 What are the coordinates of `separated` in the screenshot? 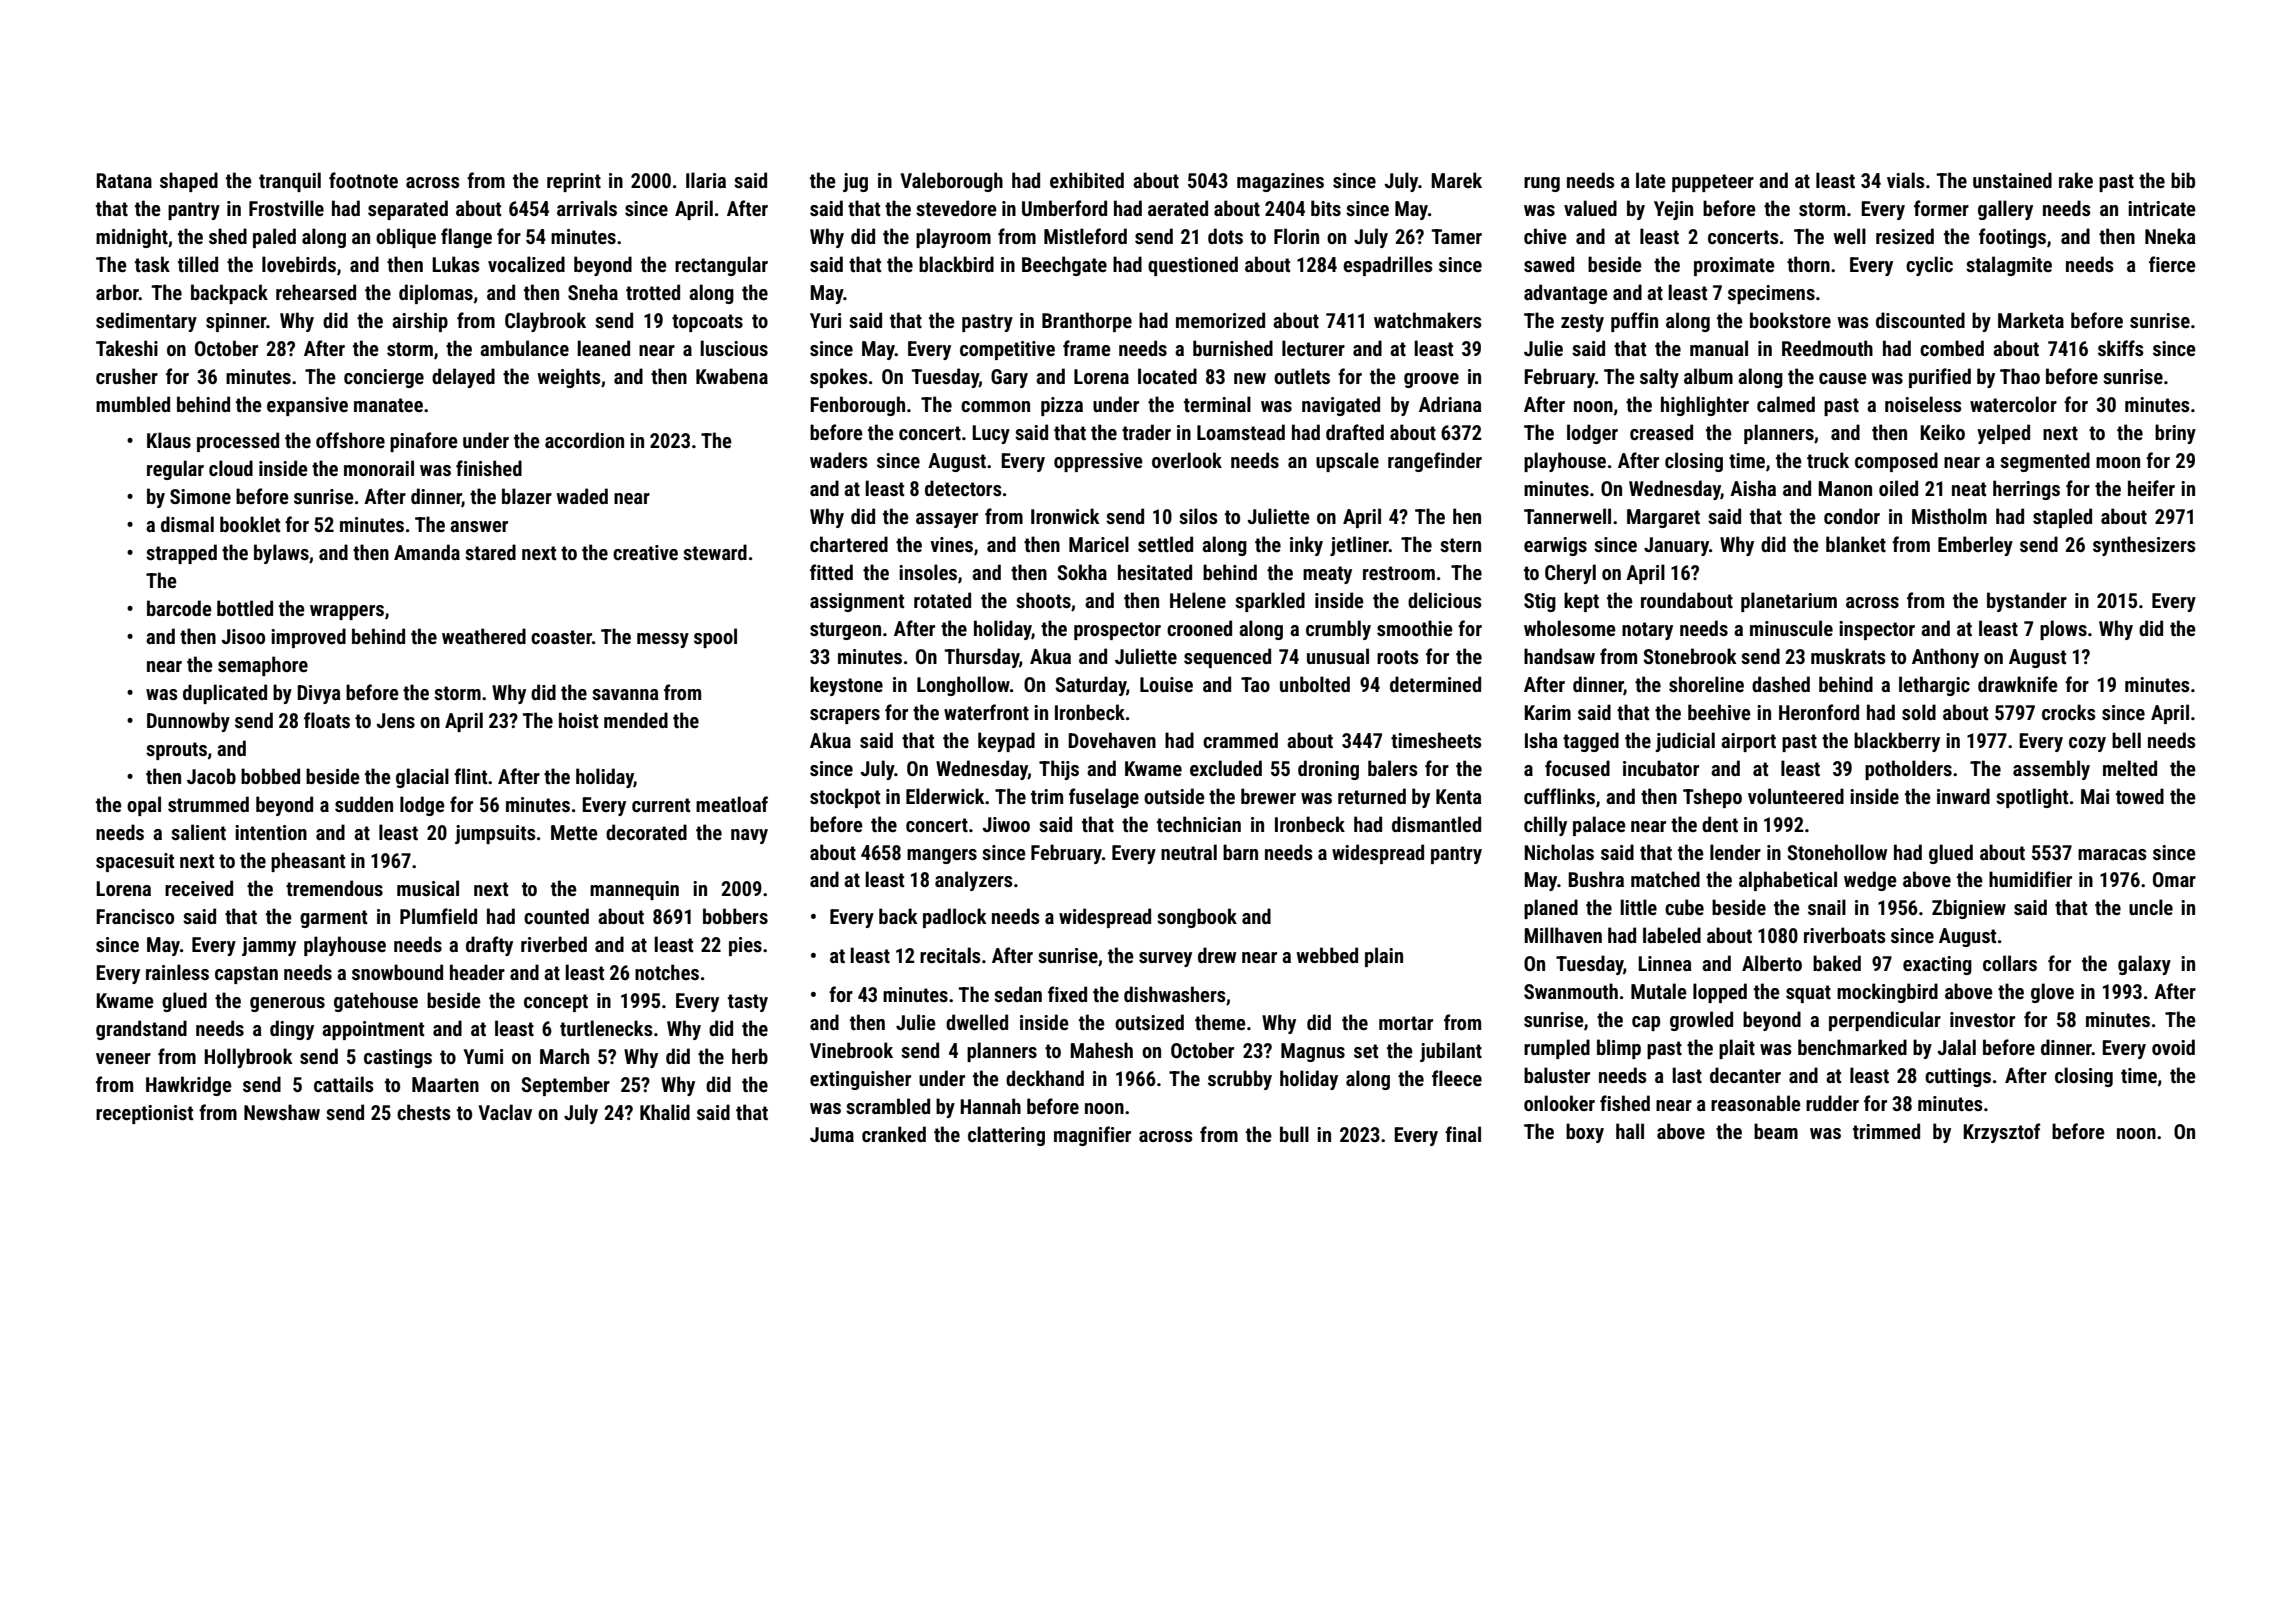 It's located at (408, 210).
